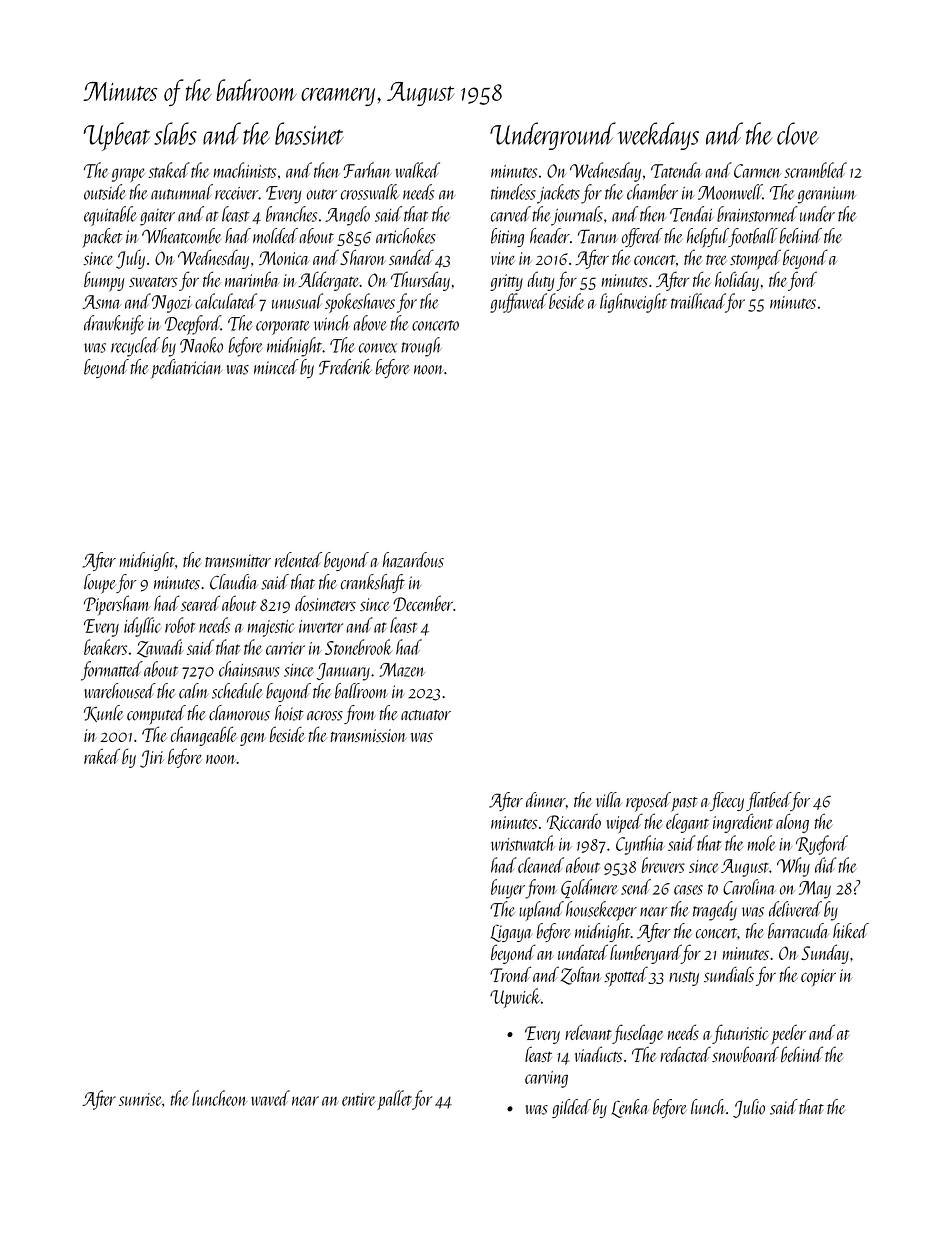 The width and height of the screenshot is (952, 1233). What do you see at coordinates (658, 136) in the screenshot?
I see `weekdays` at bounding box center [658, 136].
